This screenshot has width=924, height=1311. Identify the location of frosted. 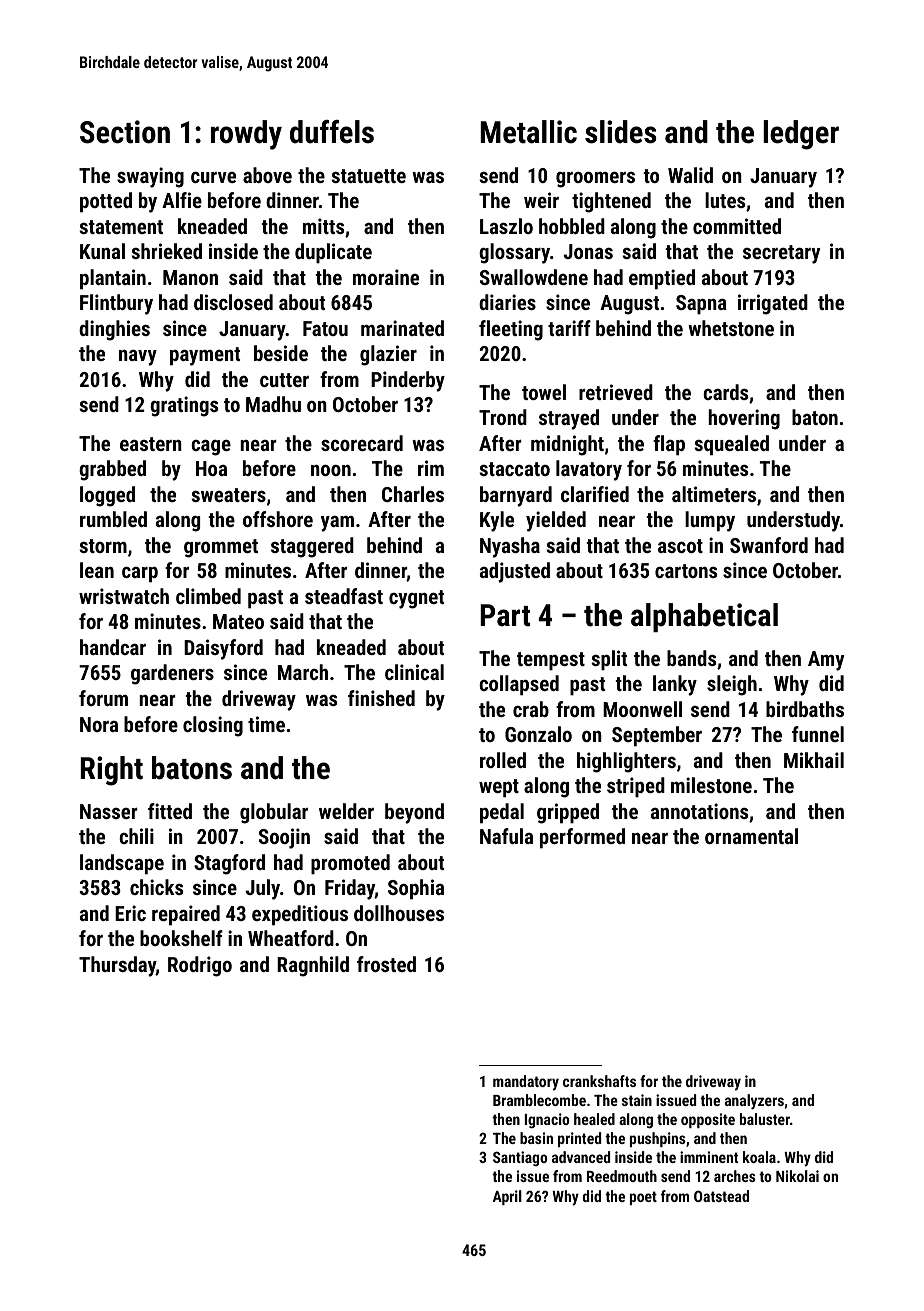
(386, 964).
